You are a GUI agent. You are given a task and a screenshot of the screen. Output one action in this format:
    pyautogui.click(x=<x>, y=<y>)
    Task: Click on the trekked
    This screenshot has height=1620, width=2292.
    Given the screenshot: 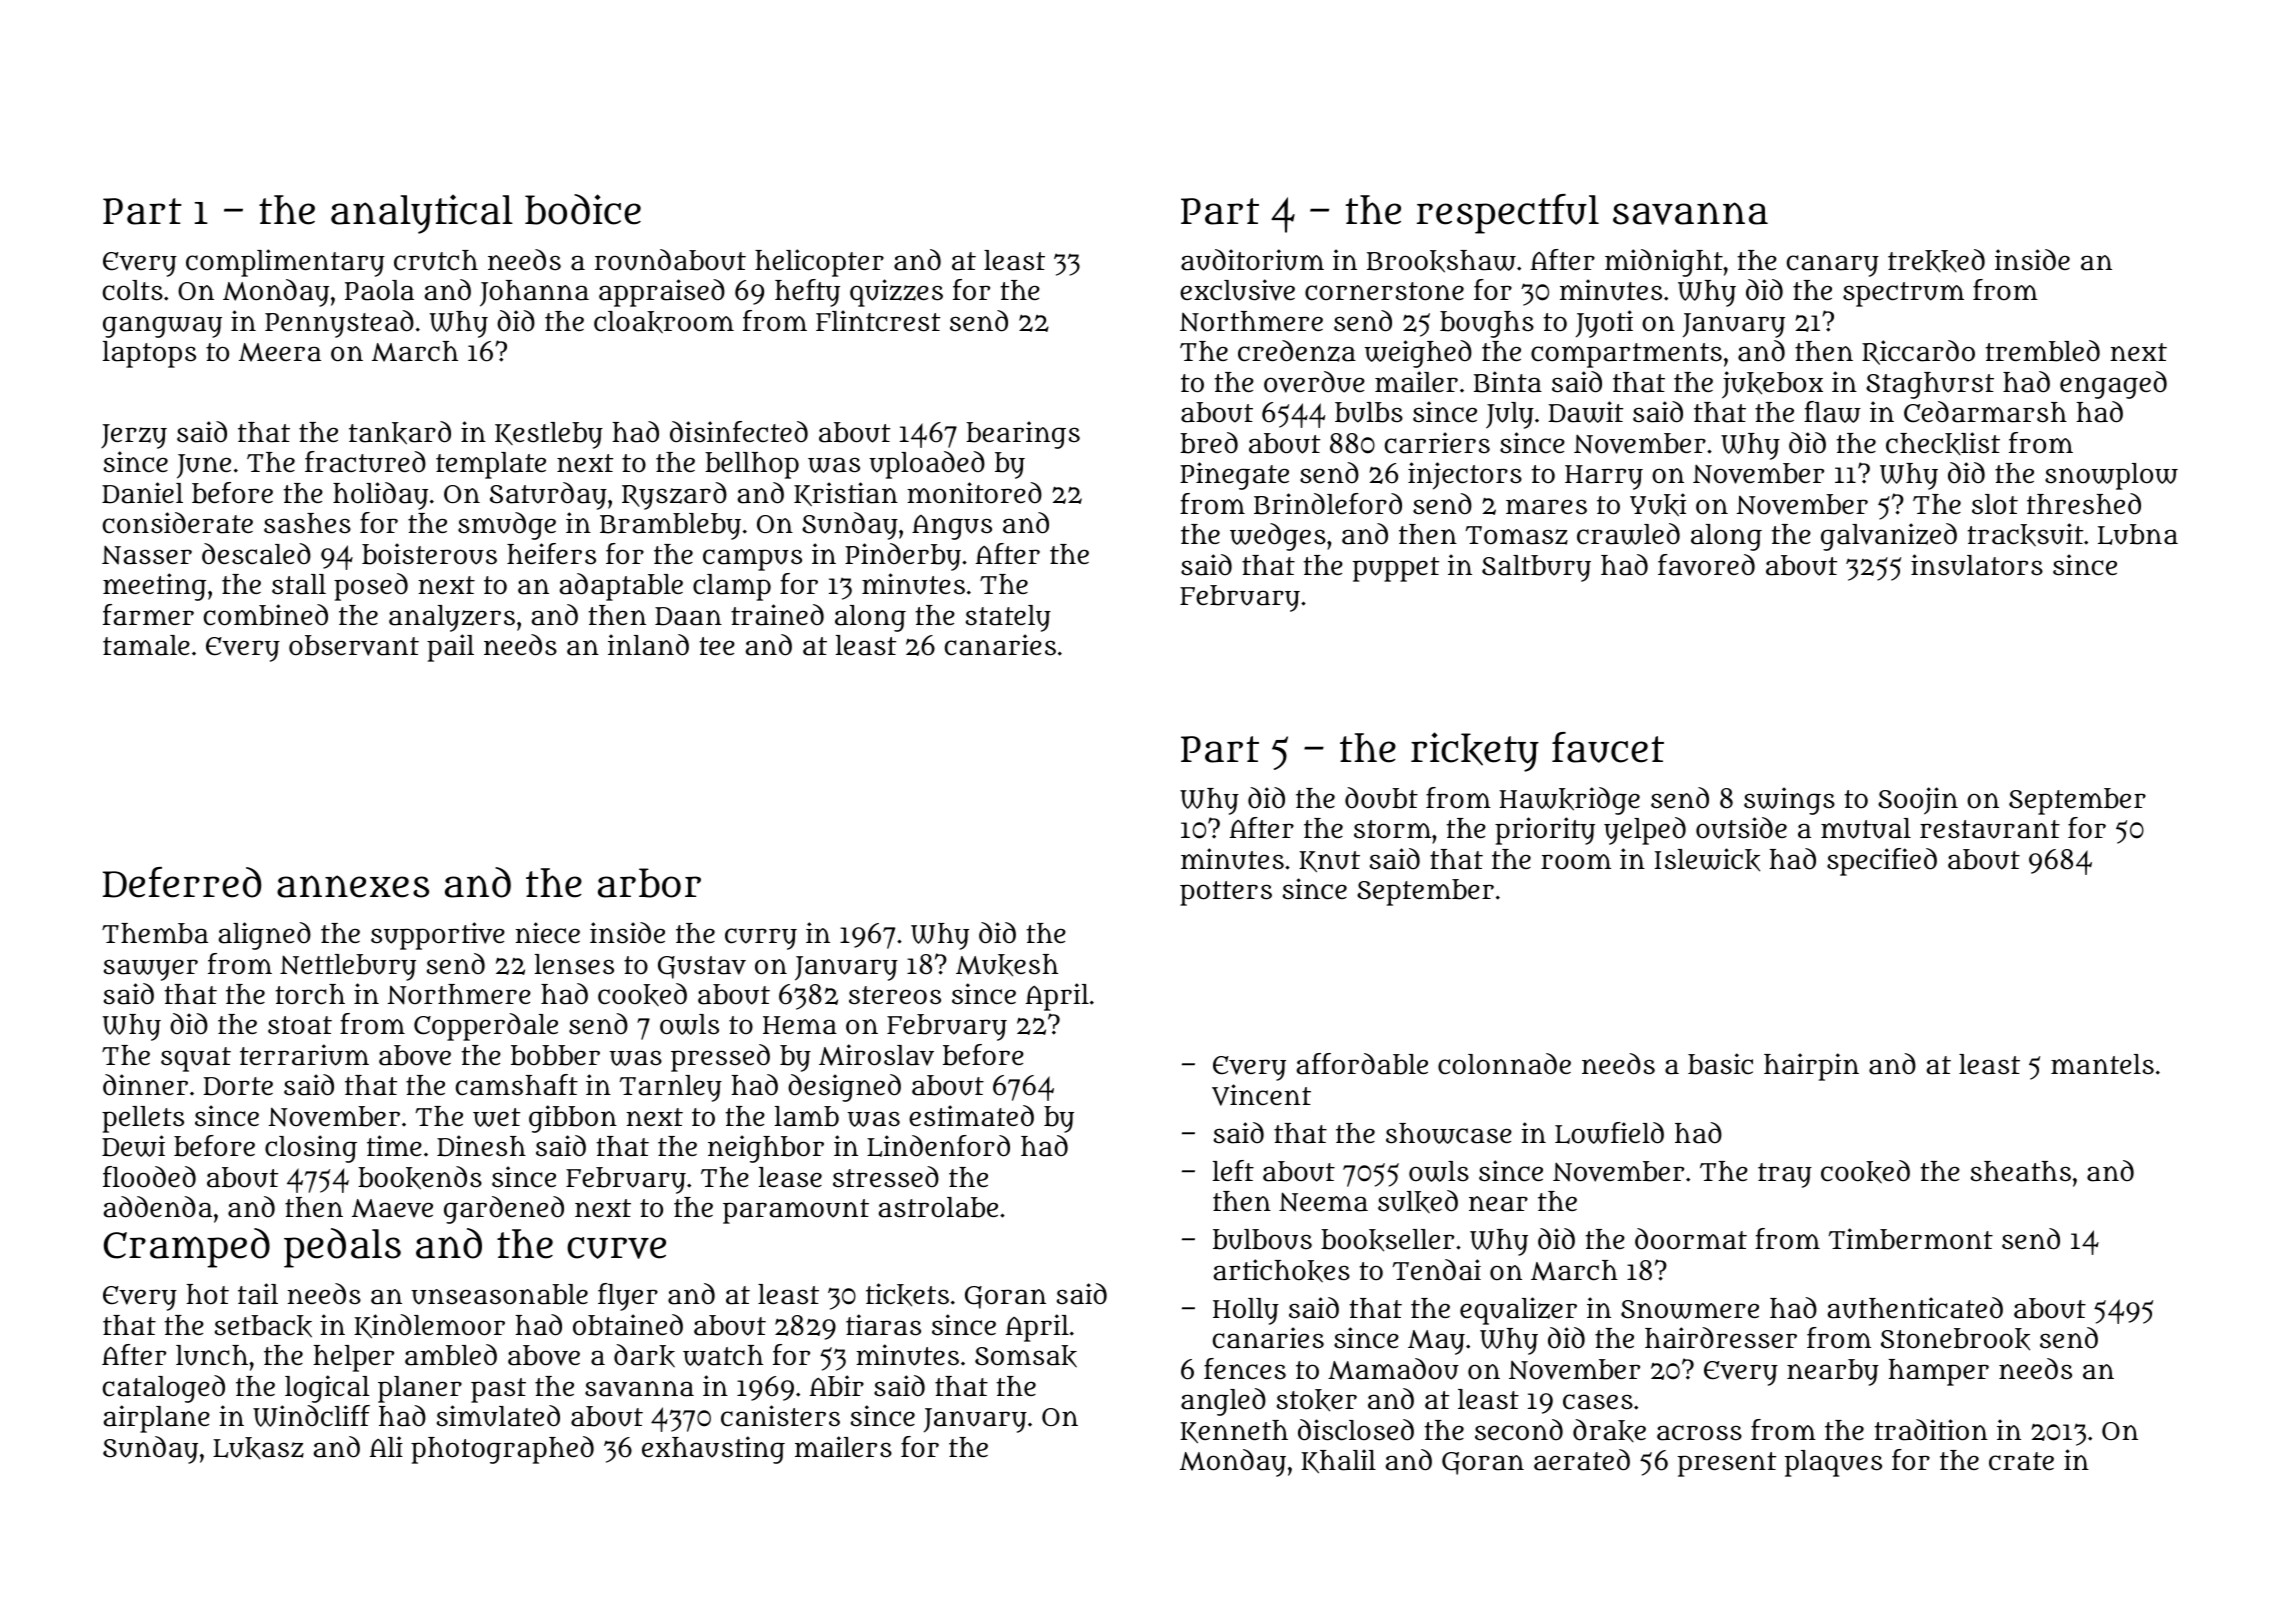 What is the action you would take?
    pyautogui.click(x=1936, y=260)
